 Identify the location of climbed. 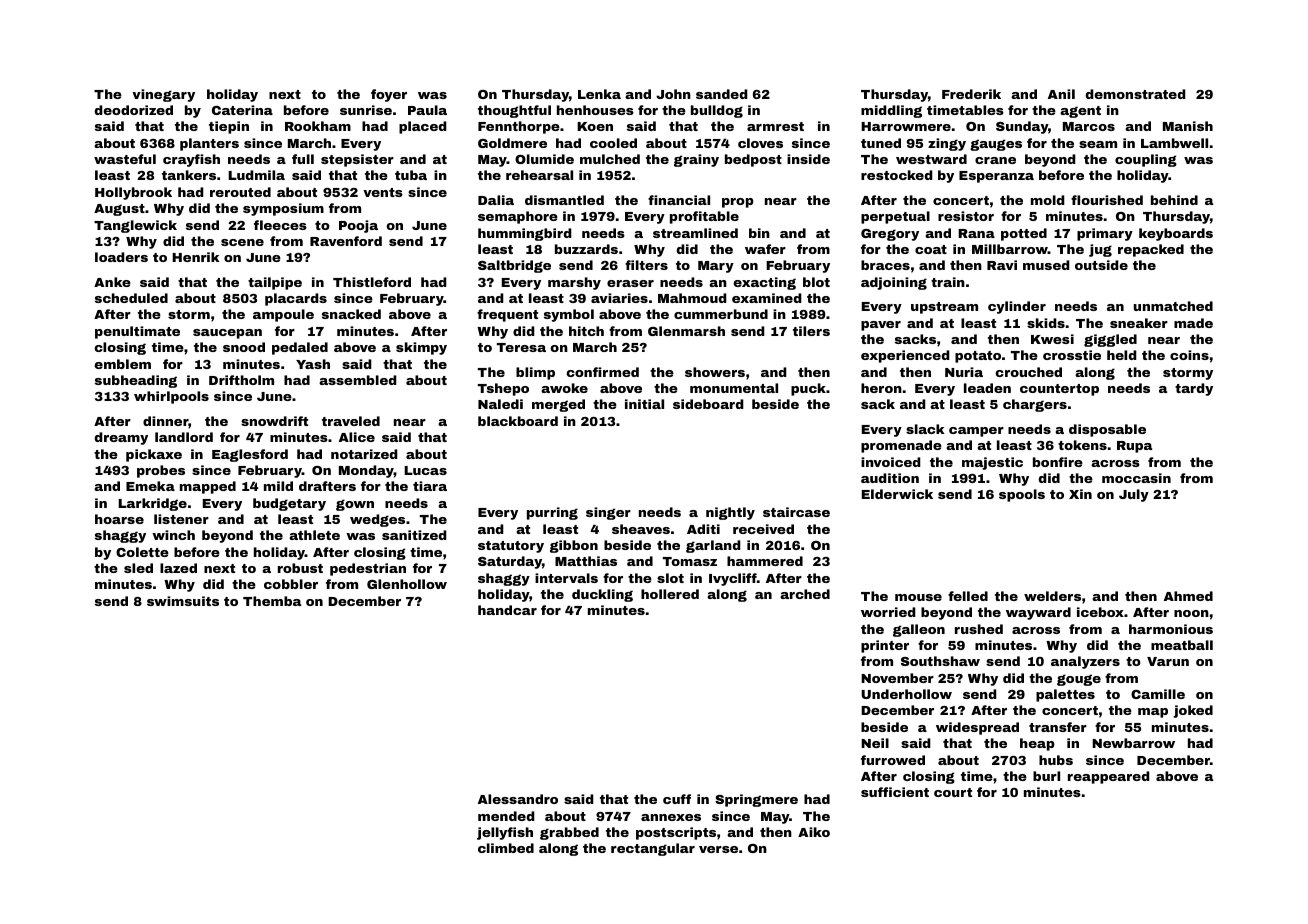
(506, 848).
